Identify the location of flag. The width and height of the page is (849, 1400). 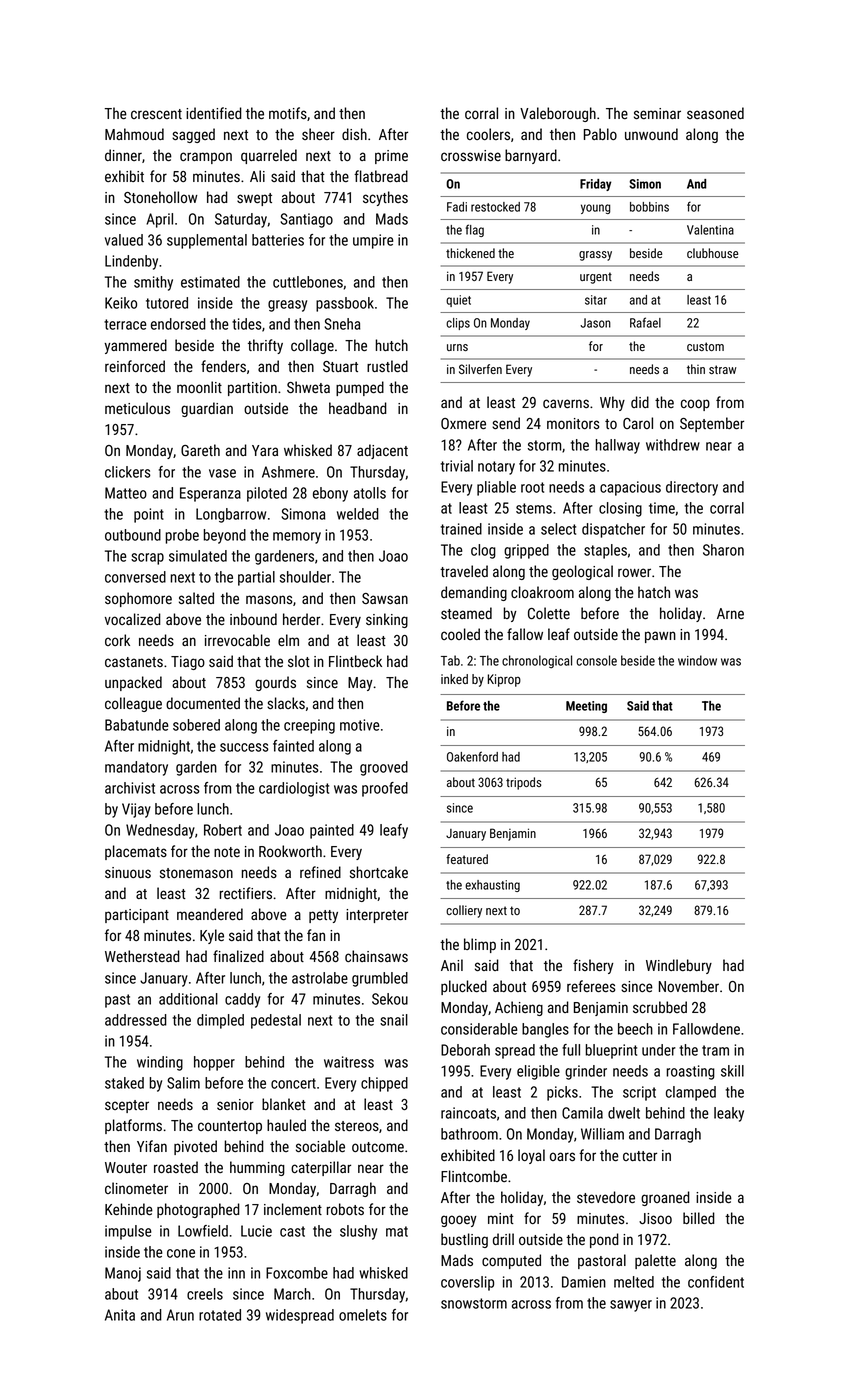
(475, 230).
